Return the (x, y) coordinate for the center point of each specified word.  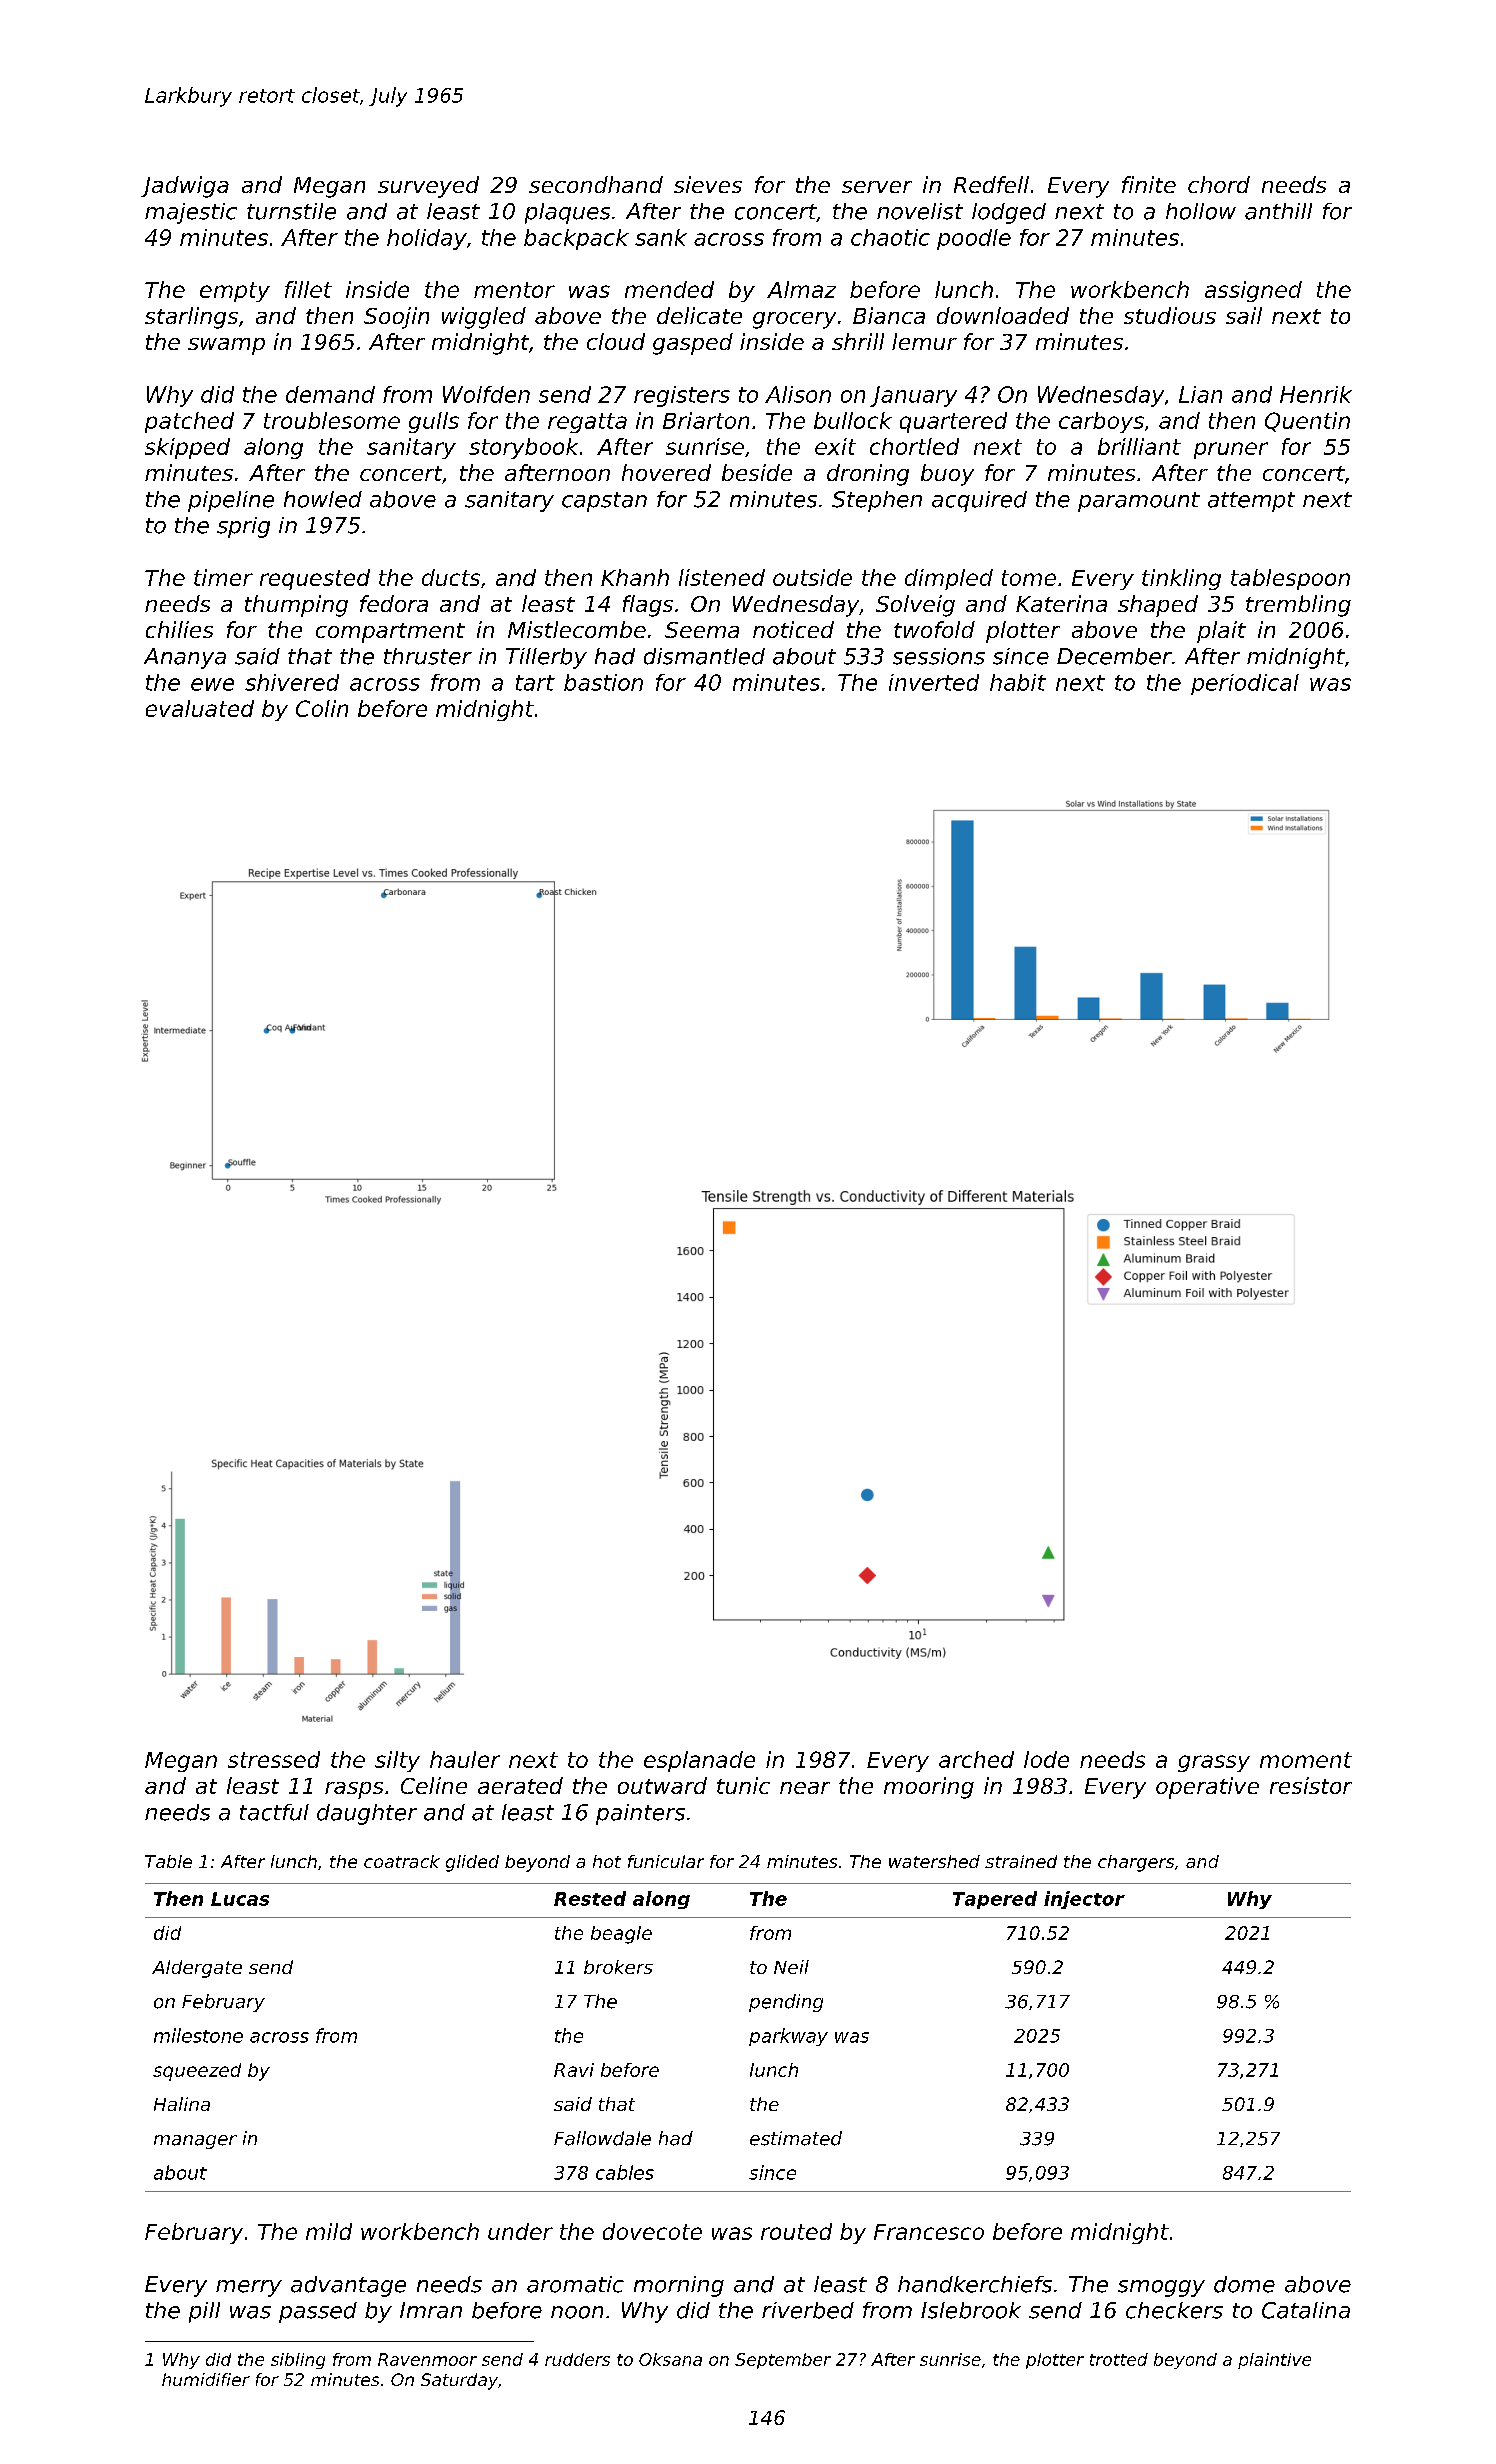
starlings (191, 318)
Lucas (240, 1899)
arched (976, 1759)
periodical (1245, 684)
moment (1306, 1760)
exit (835, 446)
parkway (788, 2037)
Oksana (670, 2359)
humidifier (206, 2379)
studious (1170, 315)
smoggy (1161, 2288)
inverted (934, 682)
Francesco (929, 2232)
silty (397, 1761)
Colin (322, 708)
